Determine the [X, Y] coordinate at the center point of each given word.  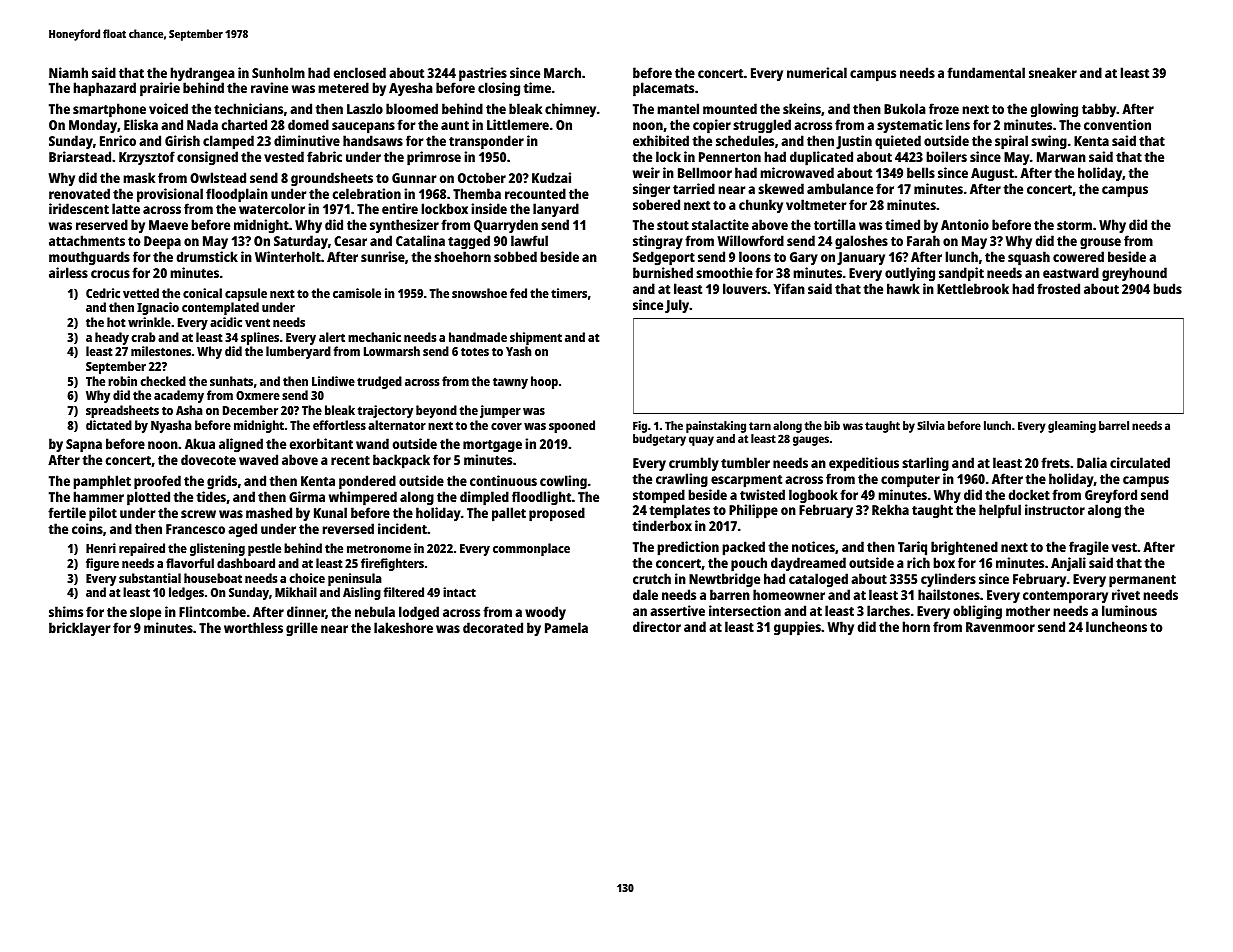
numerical [817, 72]
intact [459, 592]
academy [179, 396]
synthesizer [404, 226]
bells [921, 172]
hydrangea [202, 74]
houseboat [213, 578]
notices [813, 546]
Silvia [931, 425]
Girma [307, 496]
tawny [510, 383]
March [562, 72]
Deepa [162, 243]
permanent [1142, 581]
